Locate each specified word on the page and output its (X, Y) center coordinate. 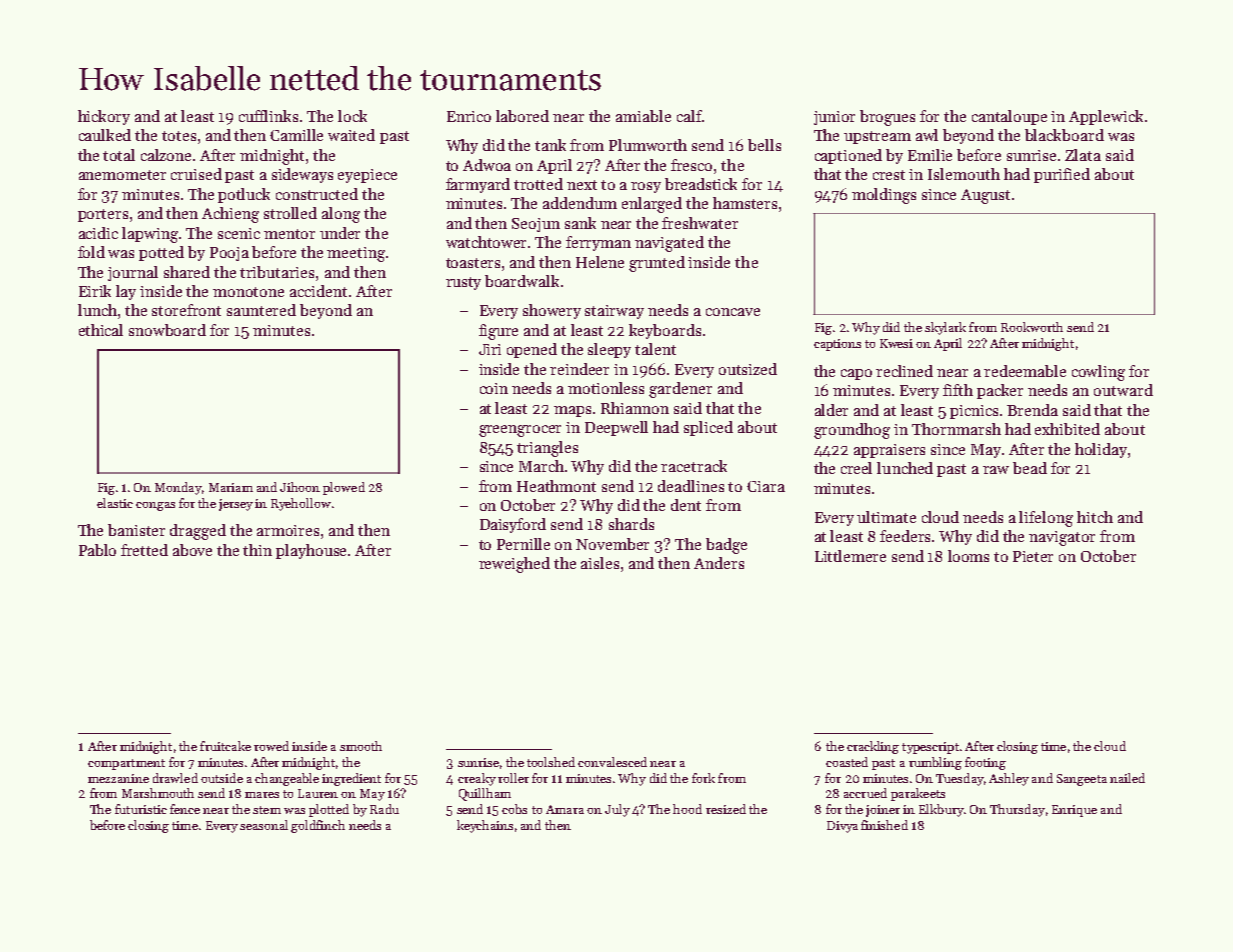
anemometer (122, 175)
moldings (884, 196)
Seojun (536, 225)
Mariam (231, 487)
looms (968, 556)
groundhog (852, 431)
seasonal (264, 825)
